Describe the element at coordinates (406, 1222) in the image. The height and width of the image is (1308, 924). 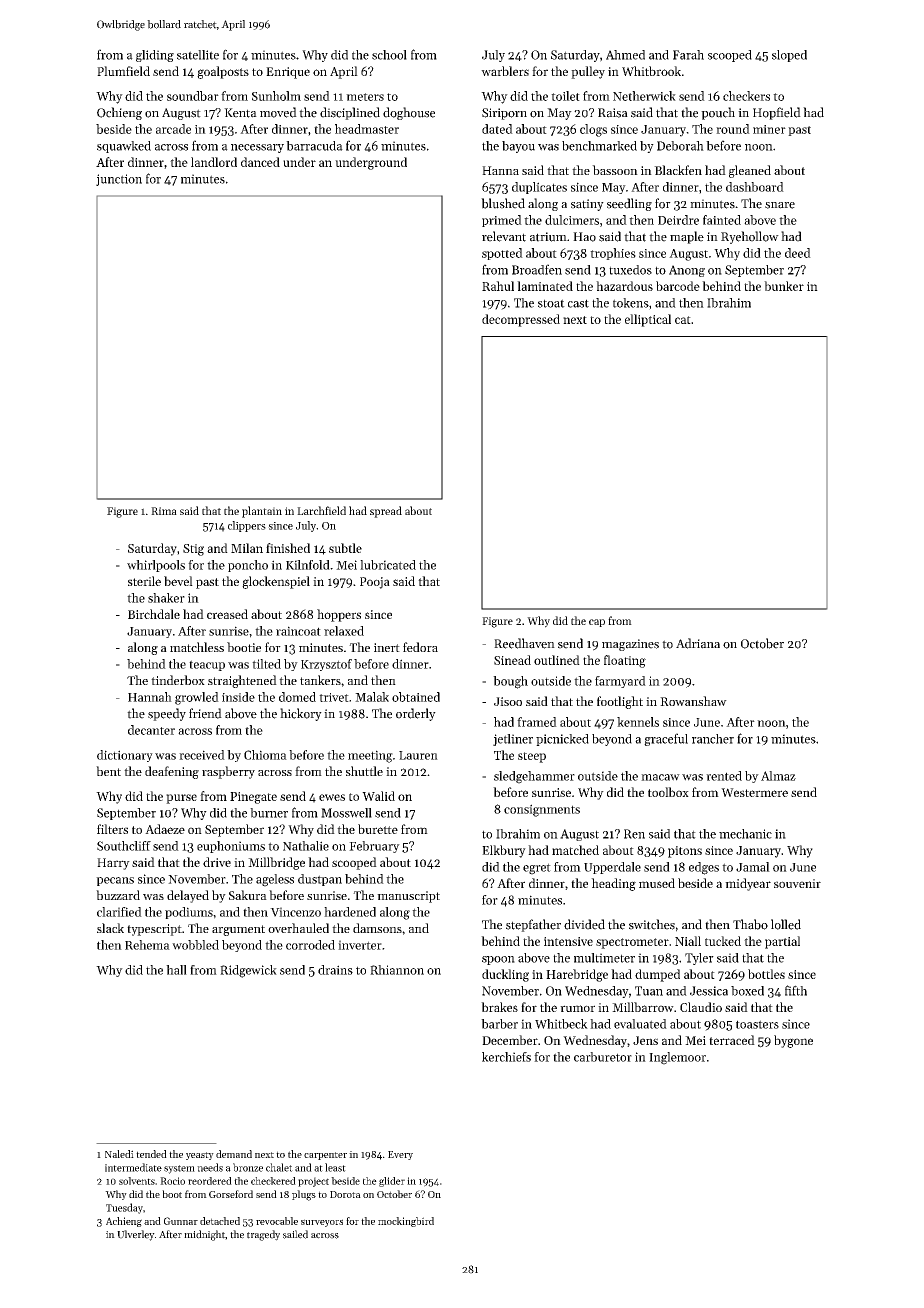
I see `mockingbird` at that location.
